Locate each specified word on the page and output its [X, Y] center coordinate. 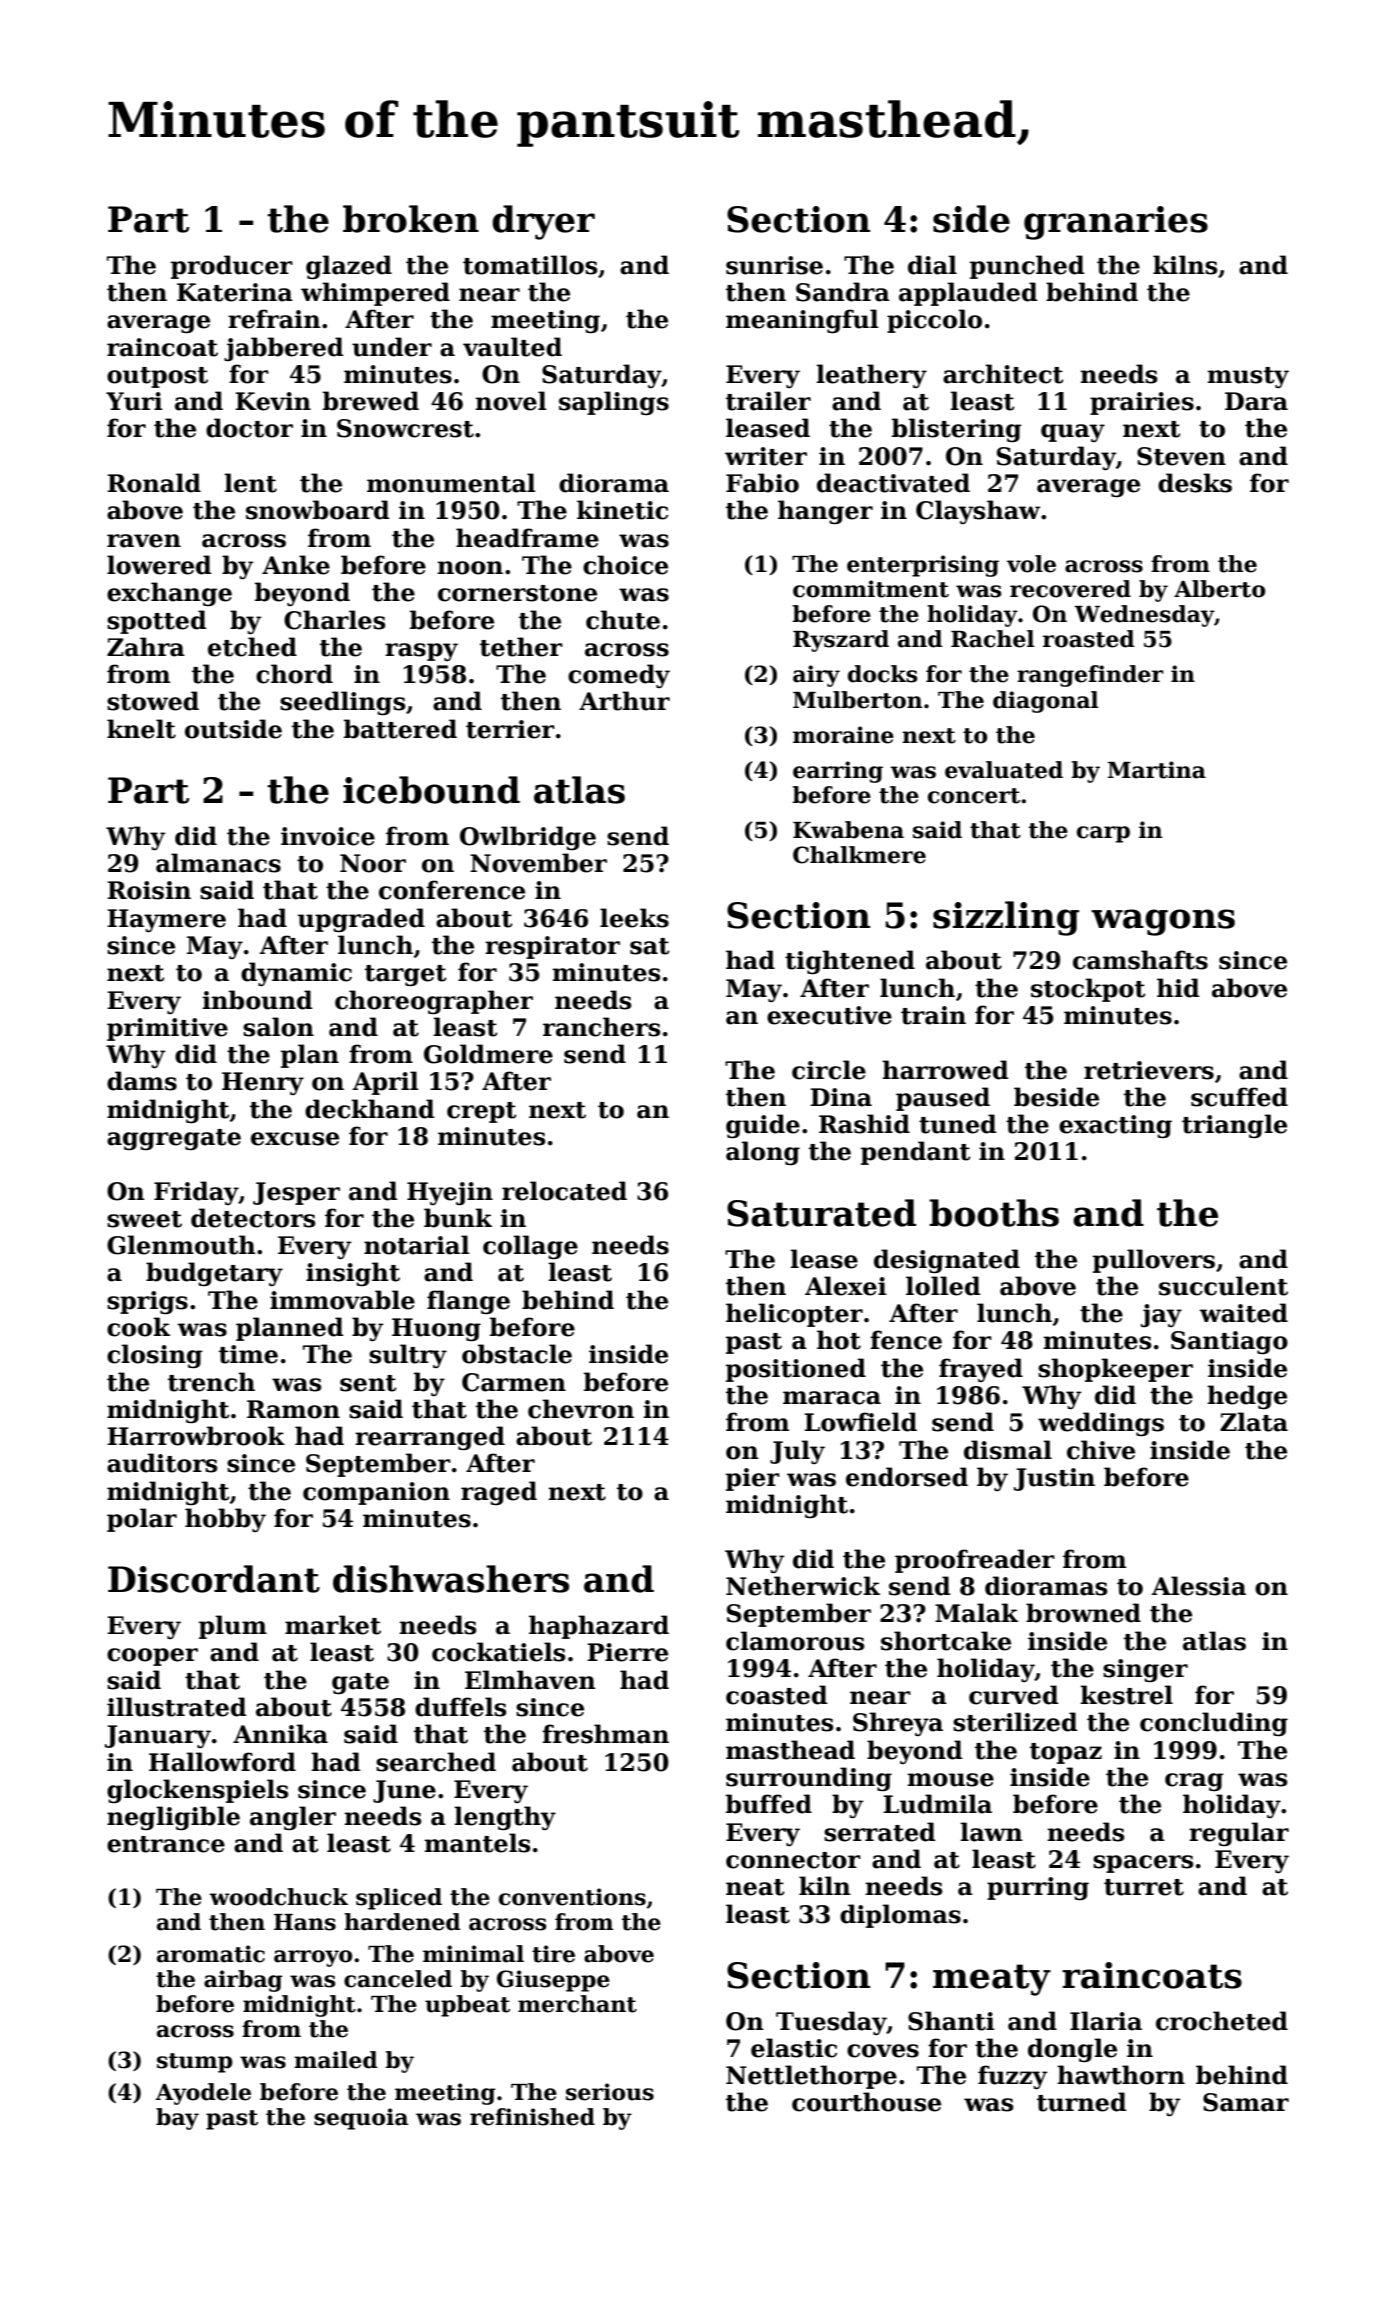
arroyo [313, 1958]
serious [610, 2092]
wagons [1163, 922]
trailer [768, 401]
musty [1248, 377]
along [763, 1153]
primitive [167, 1029]
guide [763, 1126]
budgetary [214, 1274]
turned [1082, 2102]
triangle [1234, 1126]
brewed [371, 401]
